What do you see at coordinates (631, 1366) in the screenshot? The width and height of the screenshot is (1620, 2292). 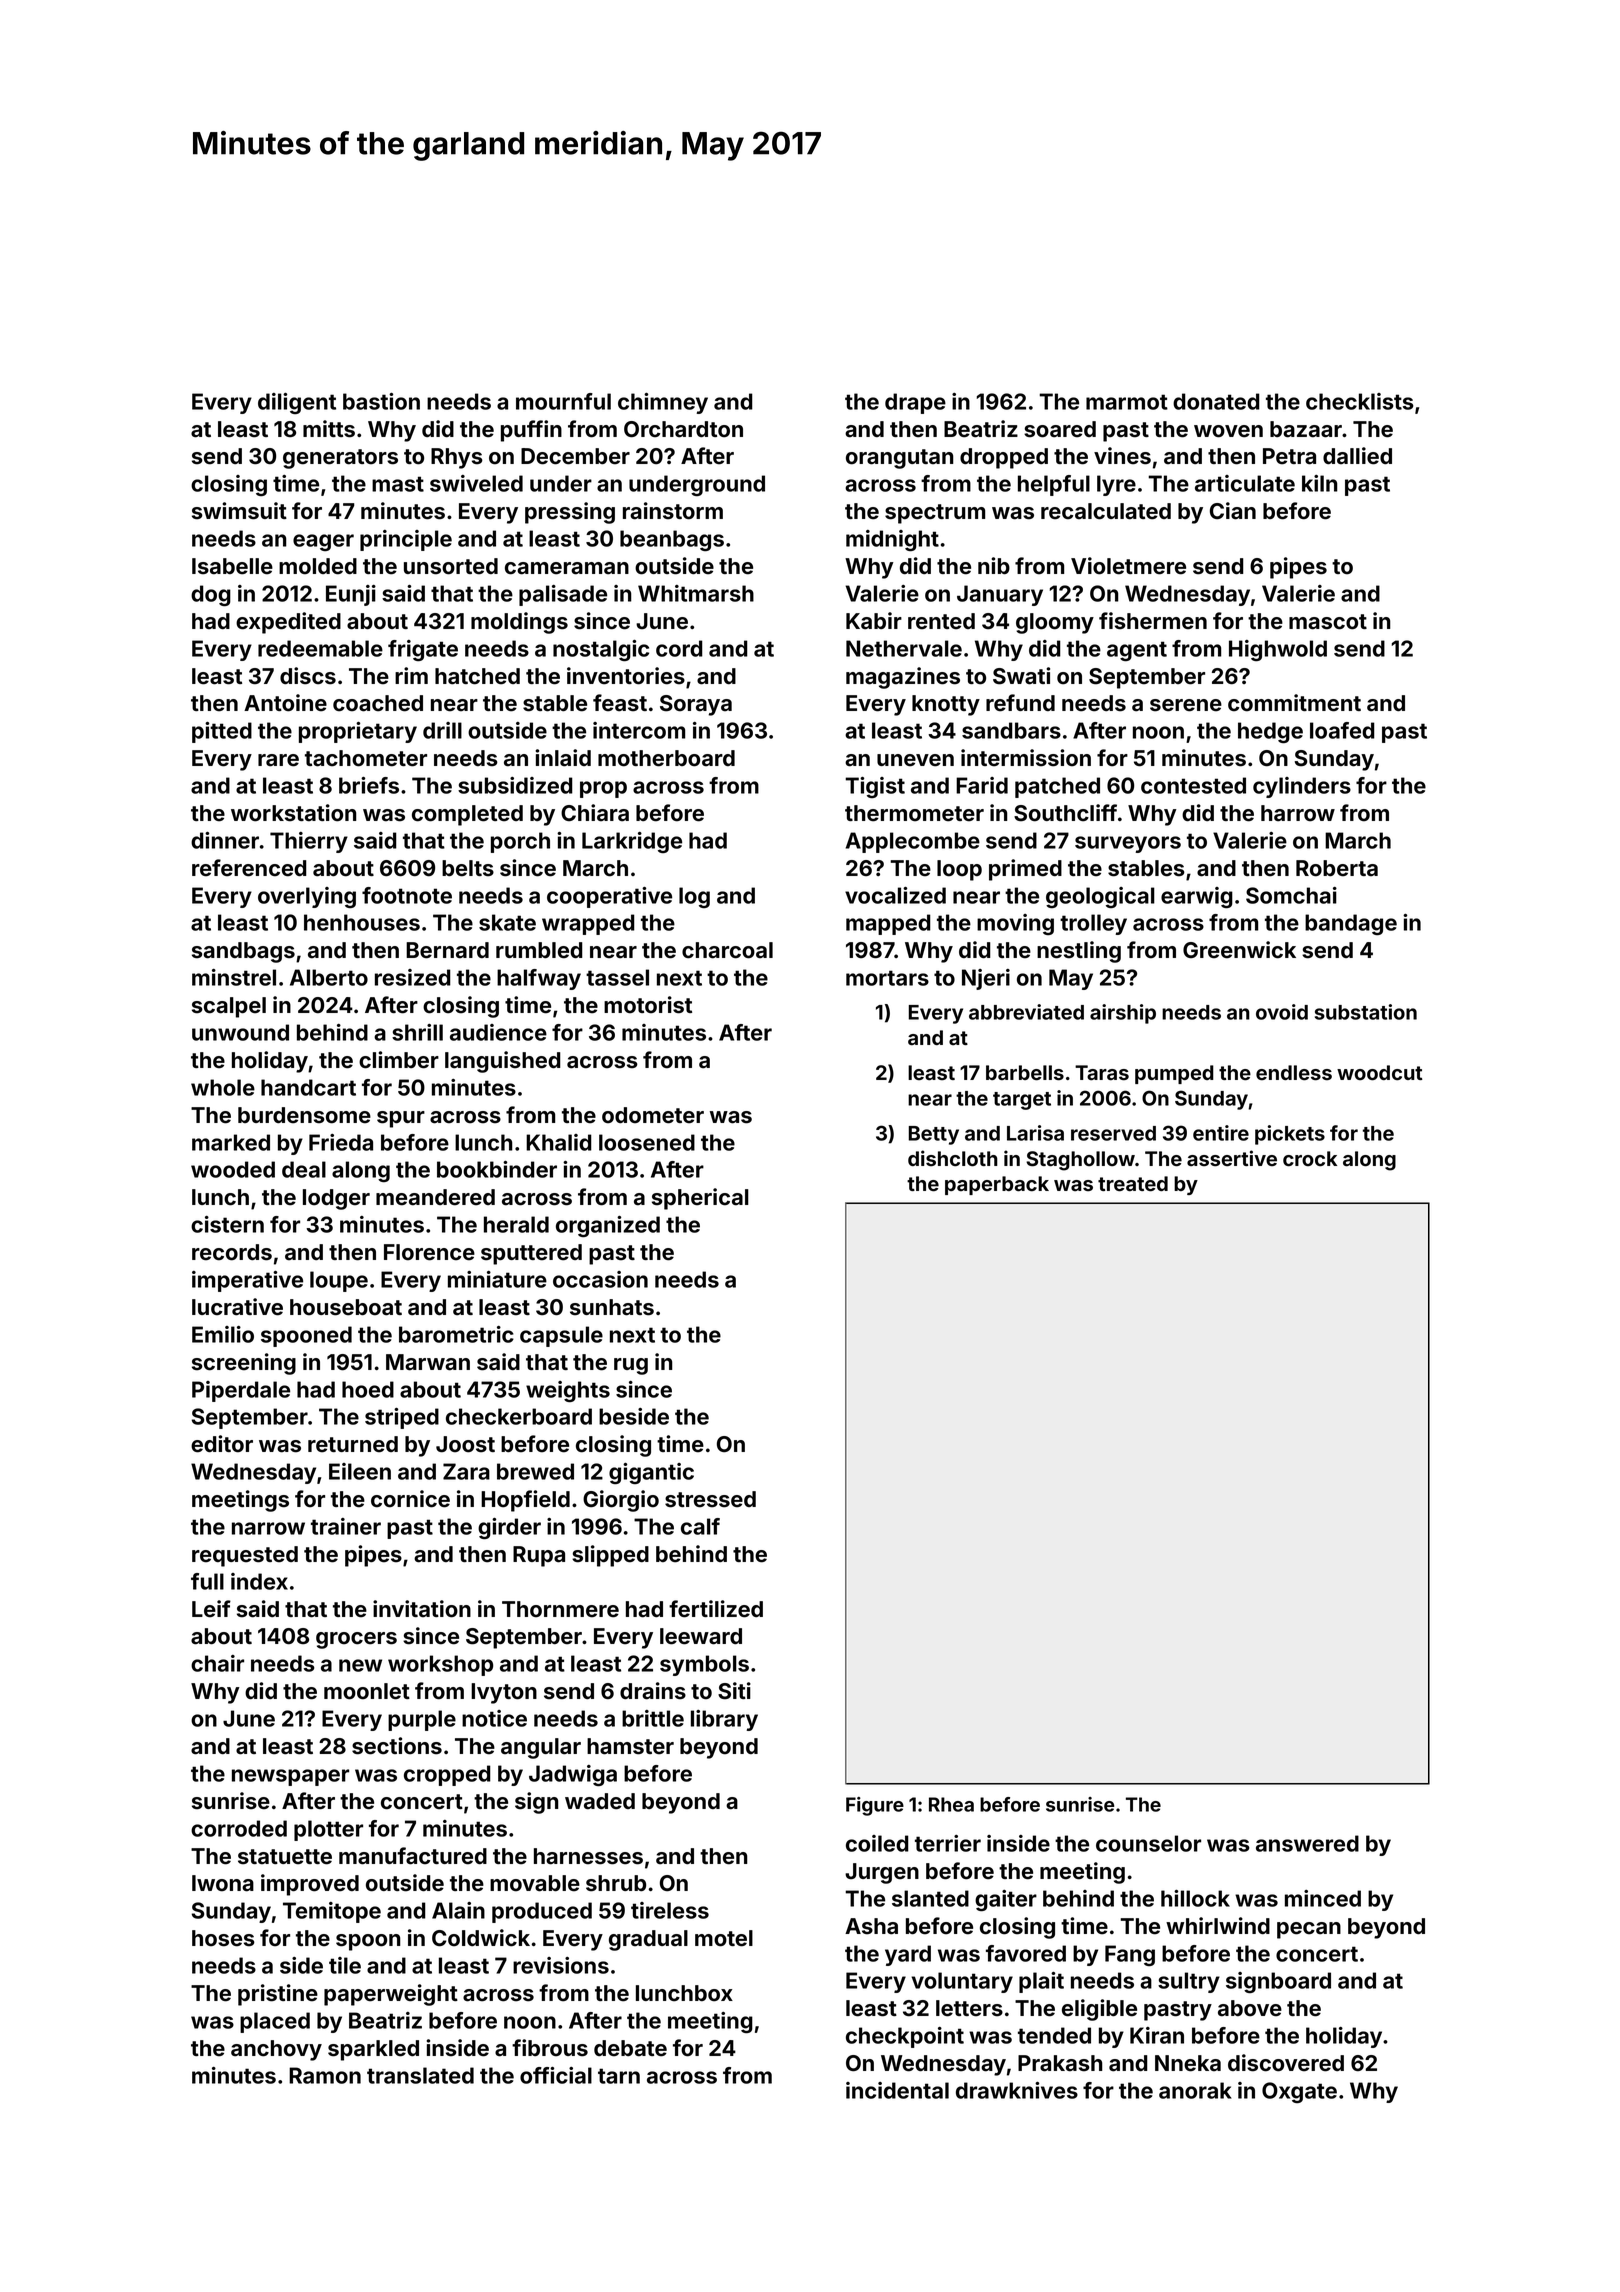 I see `rug` at bounding box center [631, 1366].
